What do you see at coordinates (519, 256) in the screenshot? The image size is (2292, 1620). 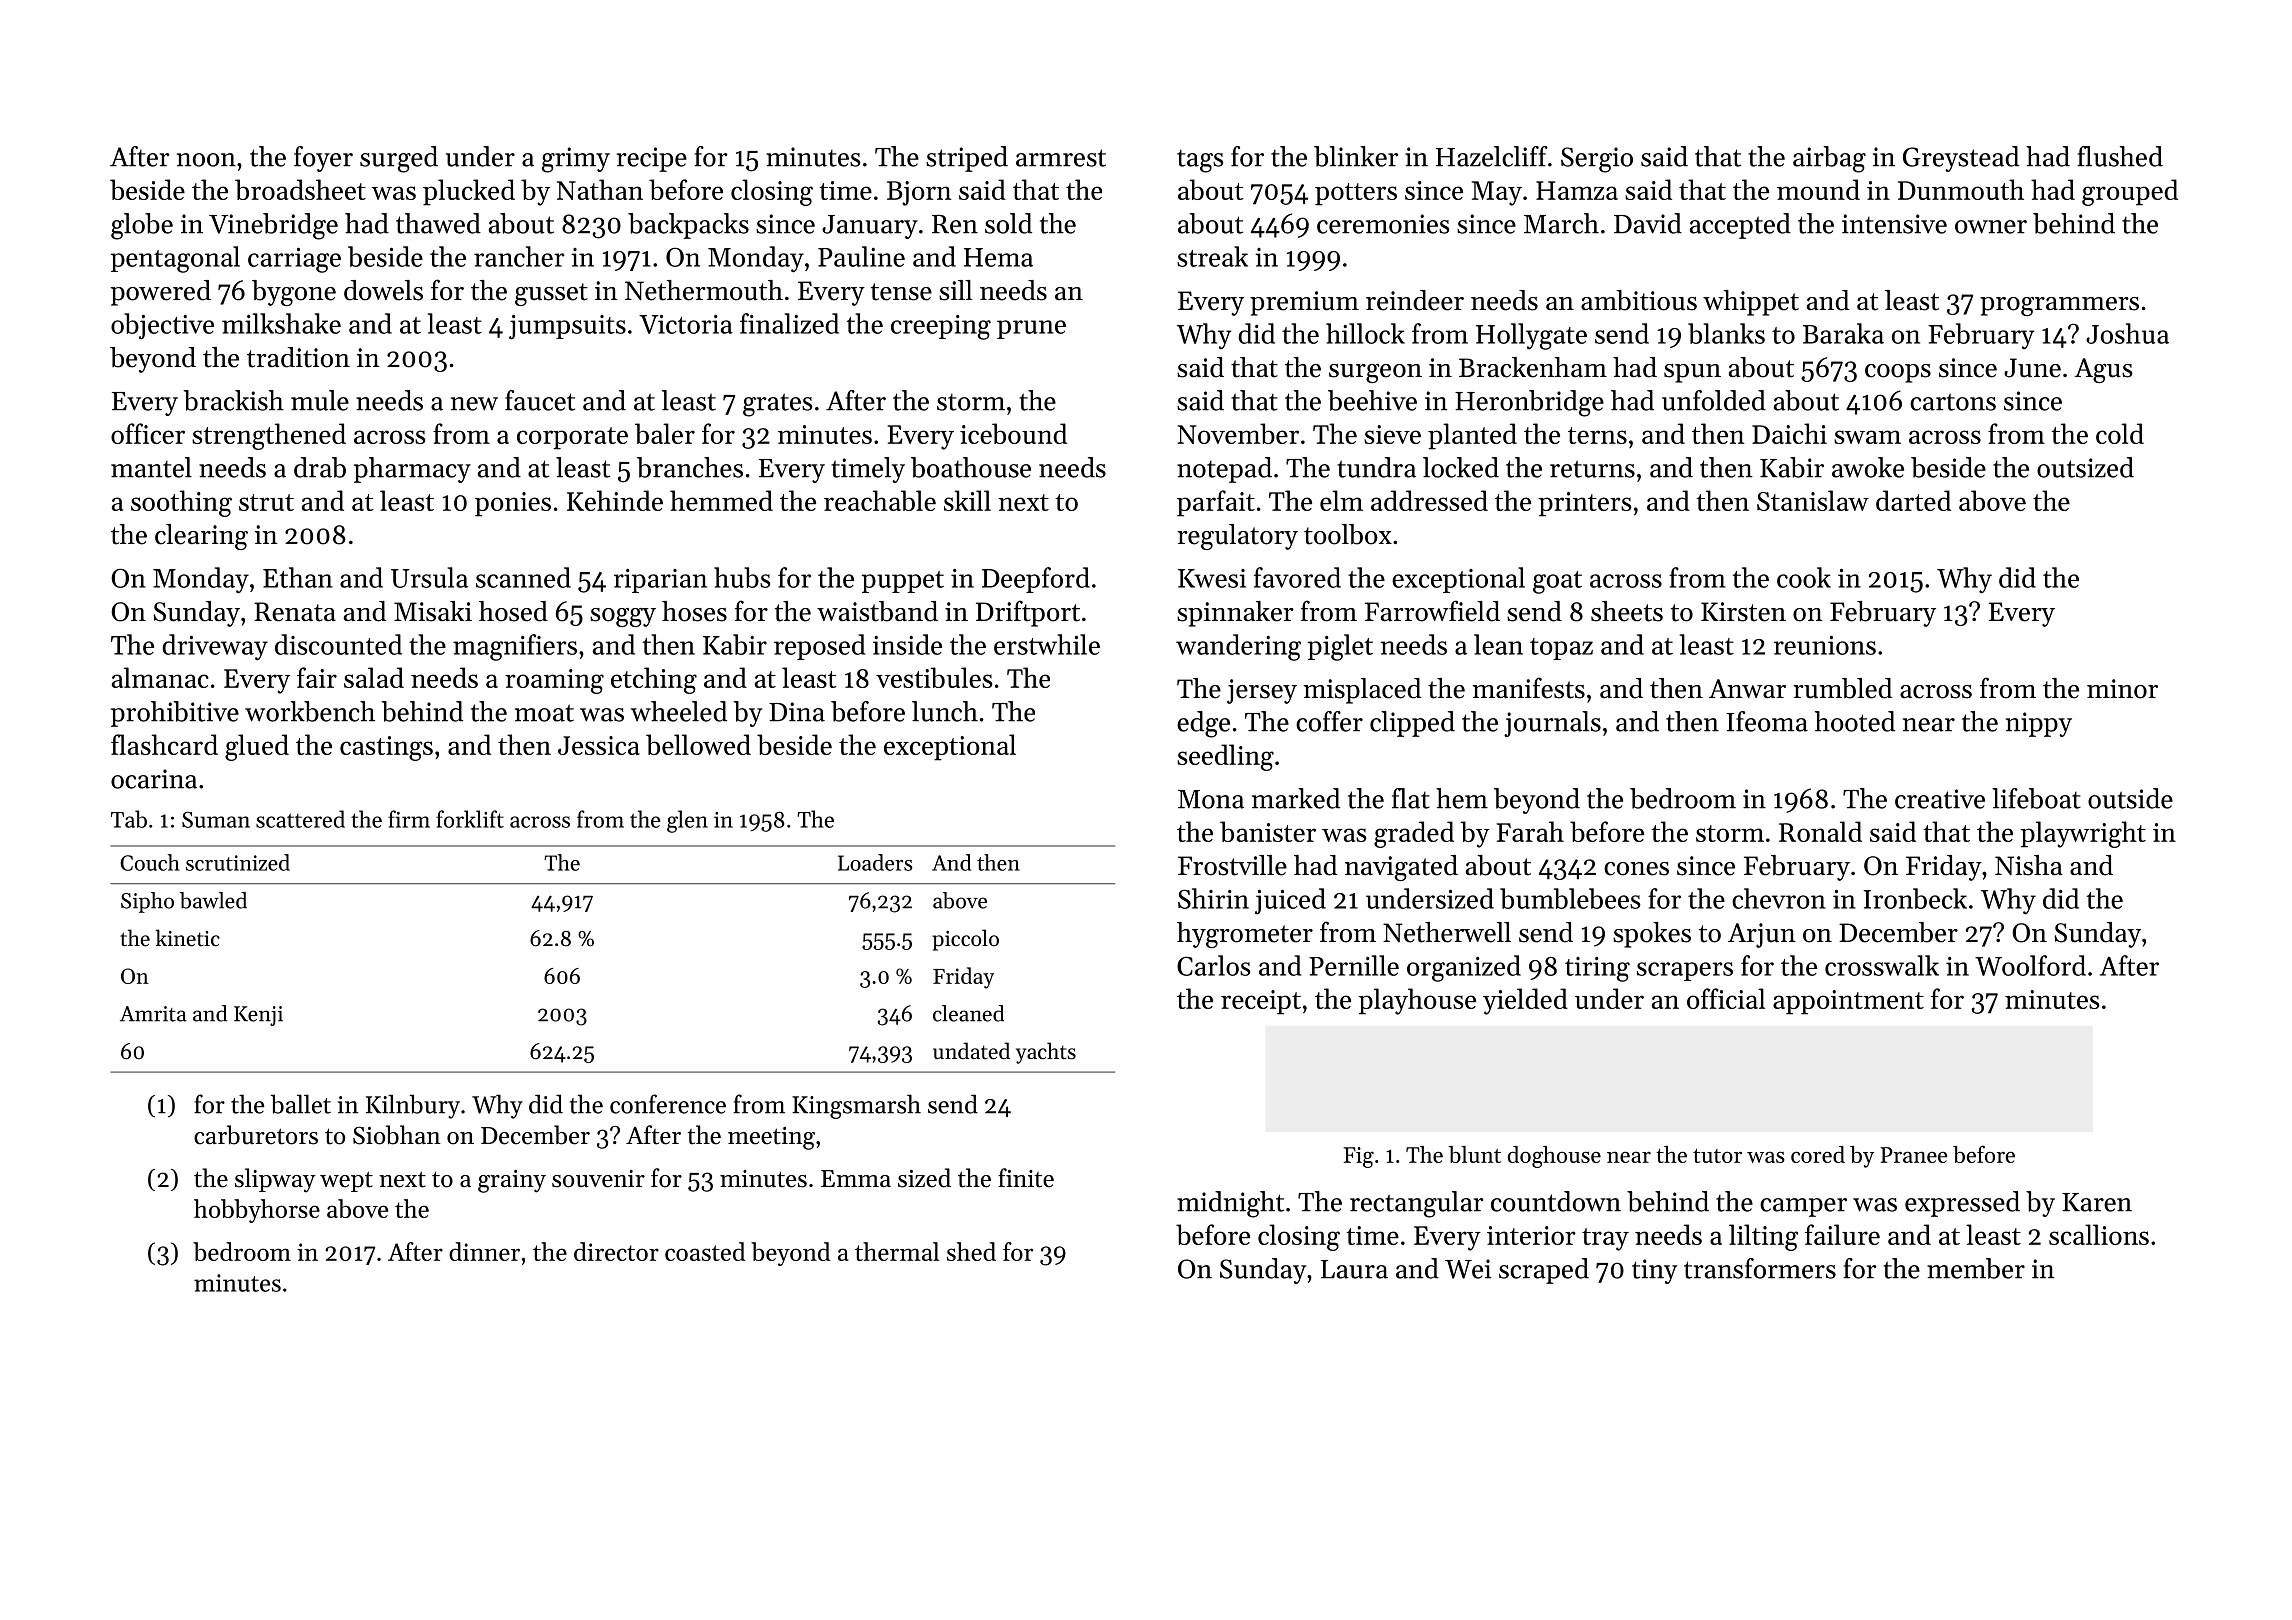 I see `rancher` at bounding box center [519, 256].
